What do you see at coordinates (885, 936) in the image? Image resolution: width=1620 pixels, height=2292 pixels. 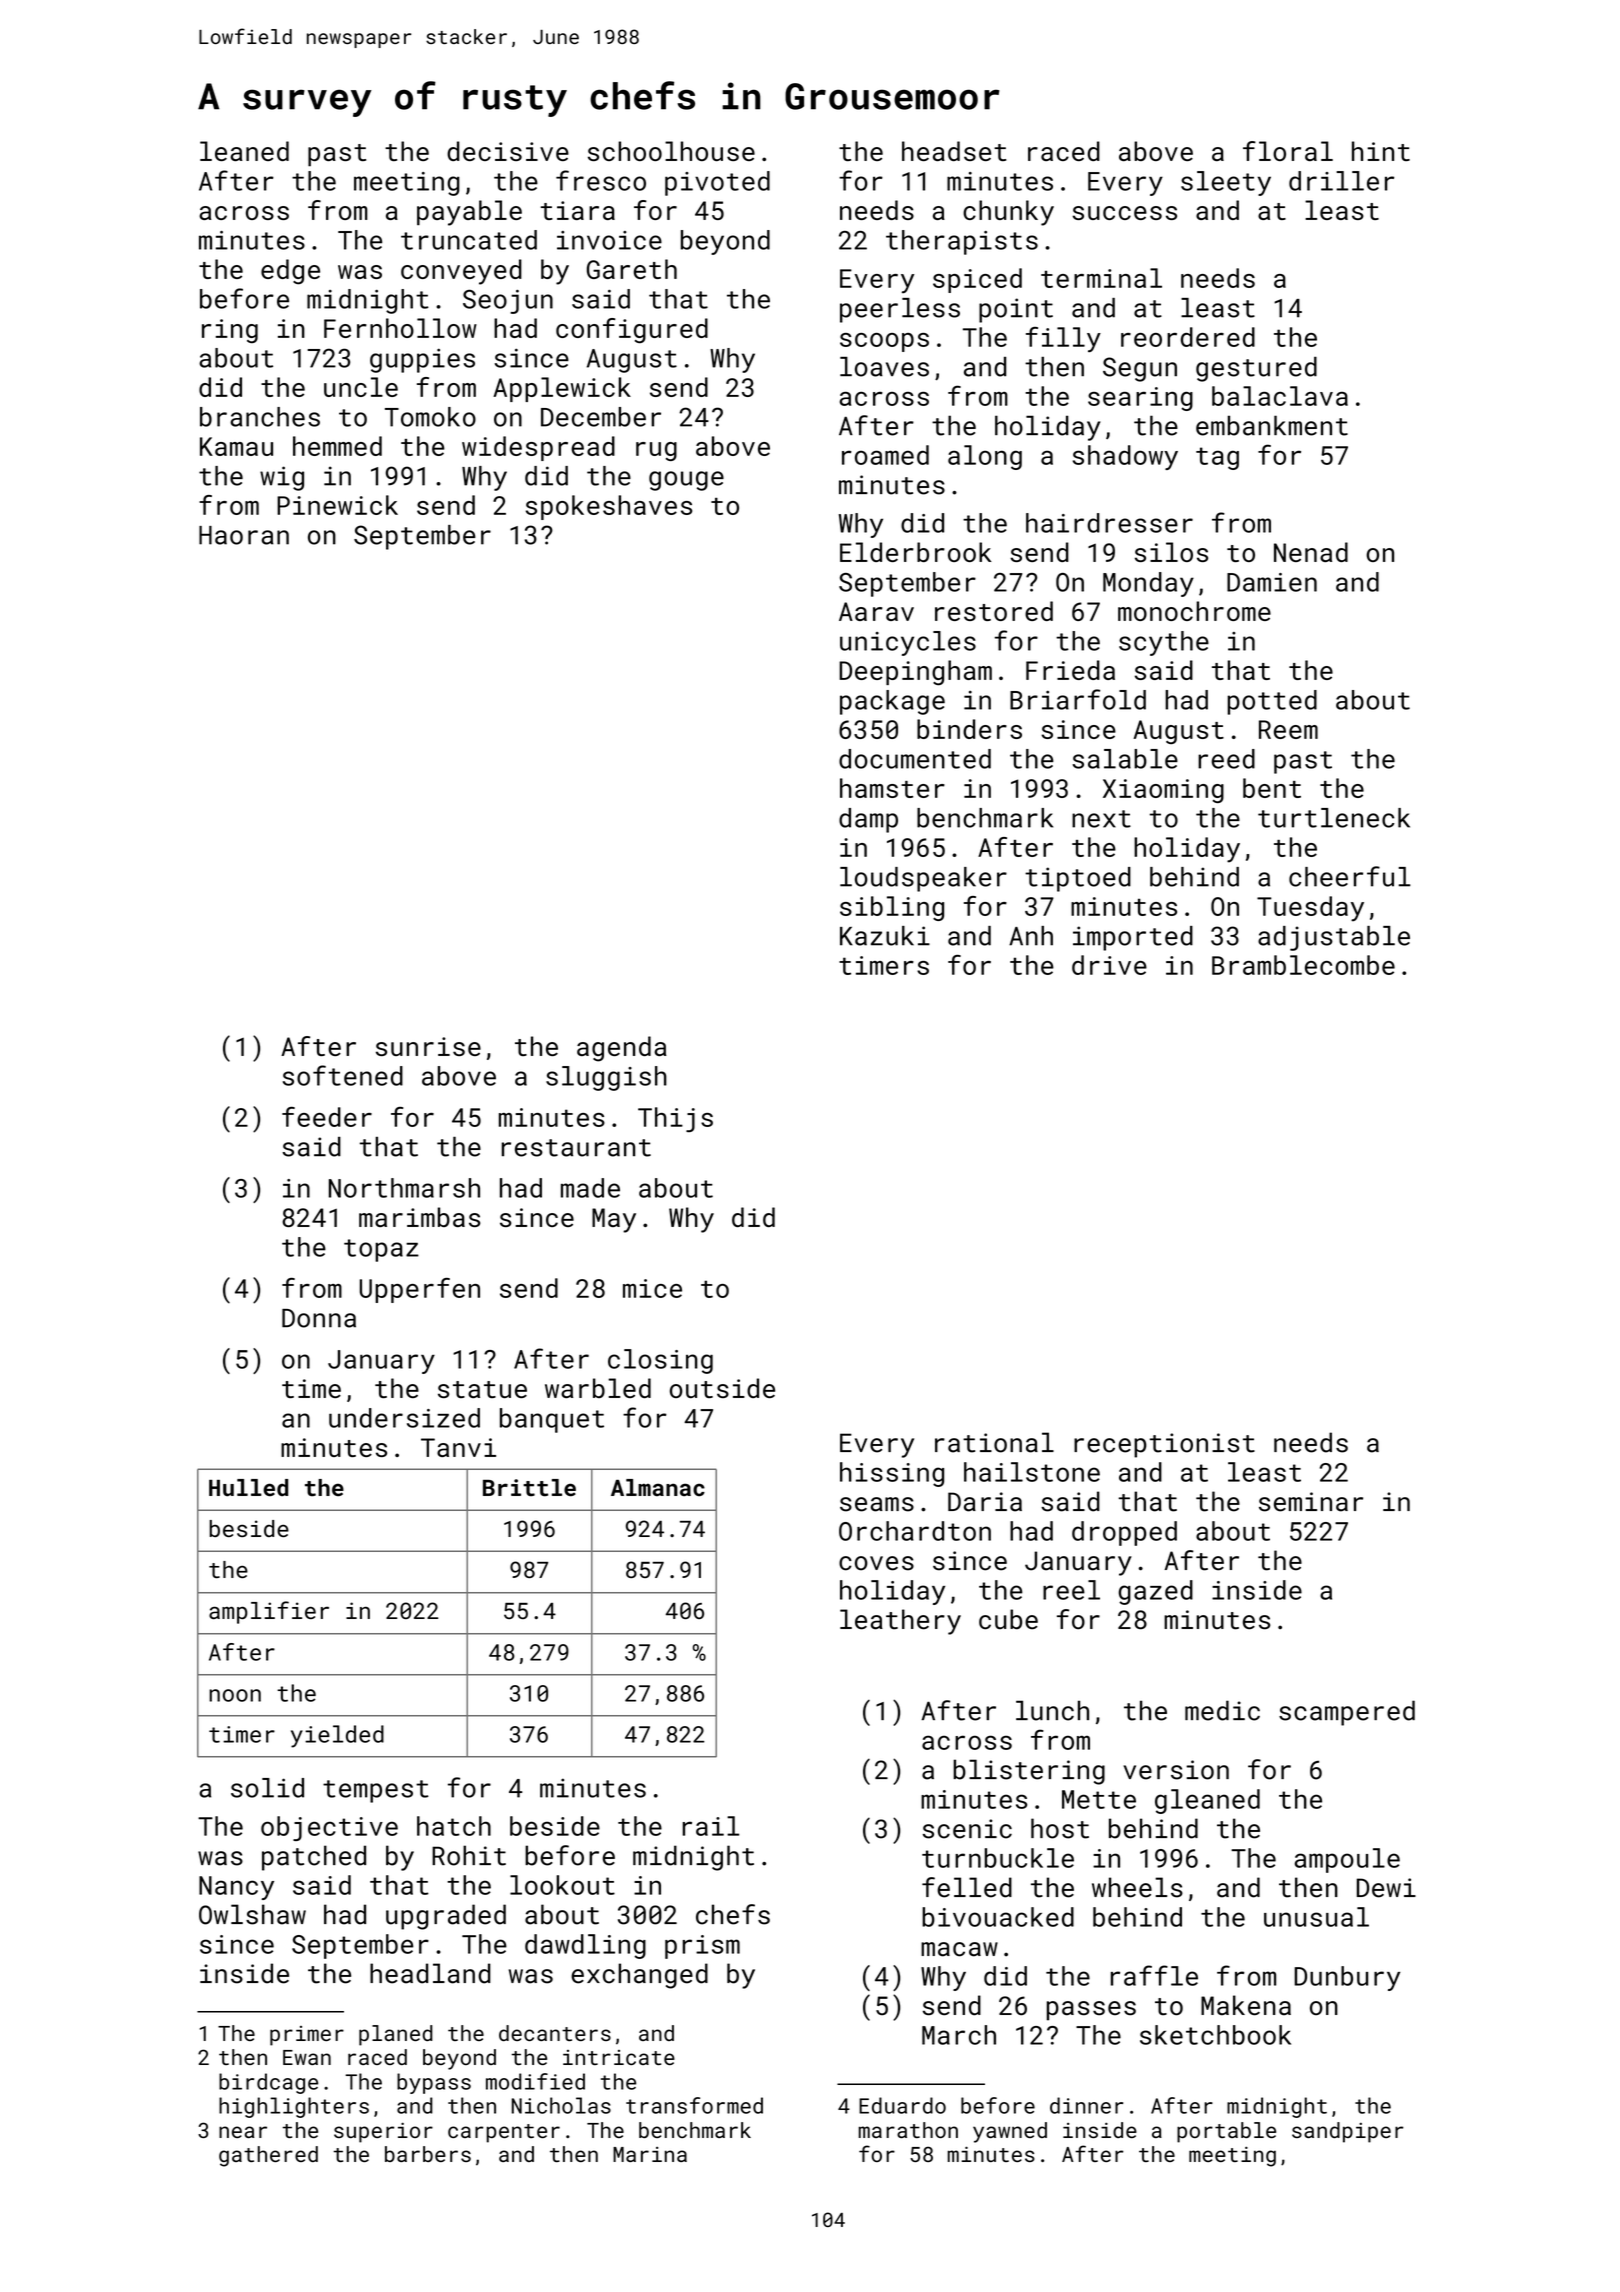 I see `Kazuki` at bounding box center [885, 936].
